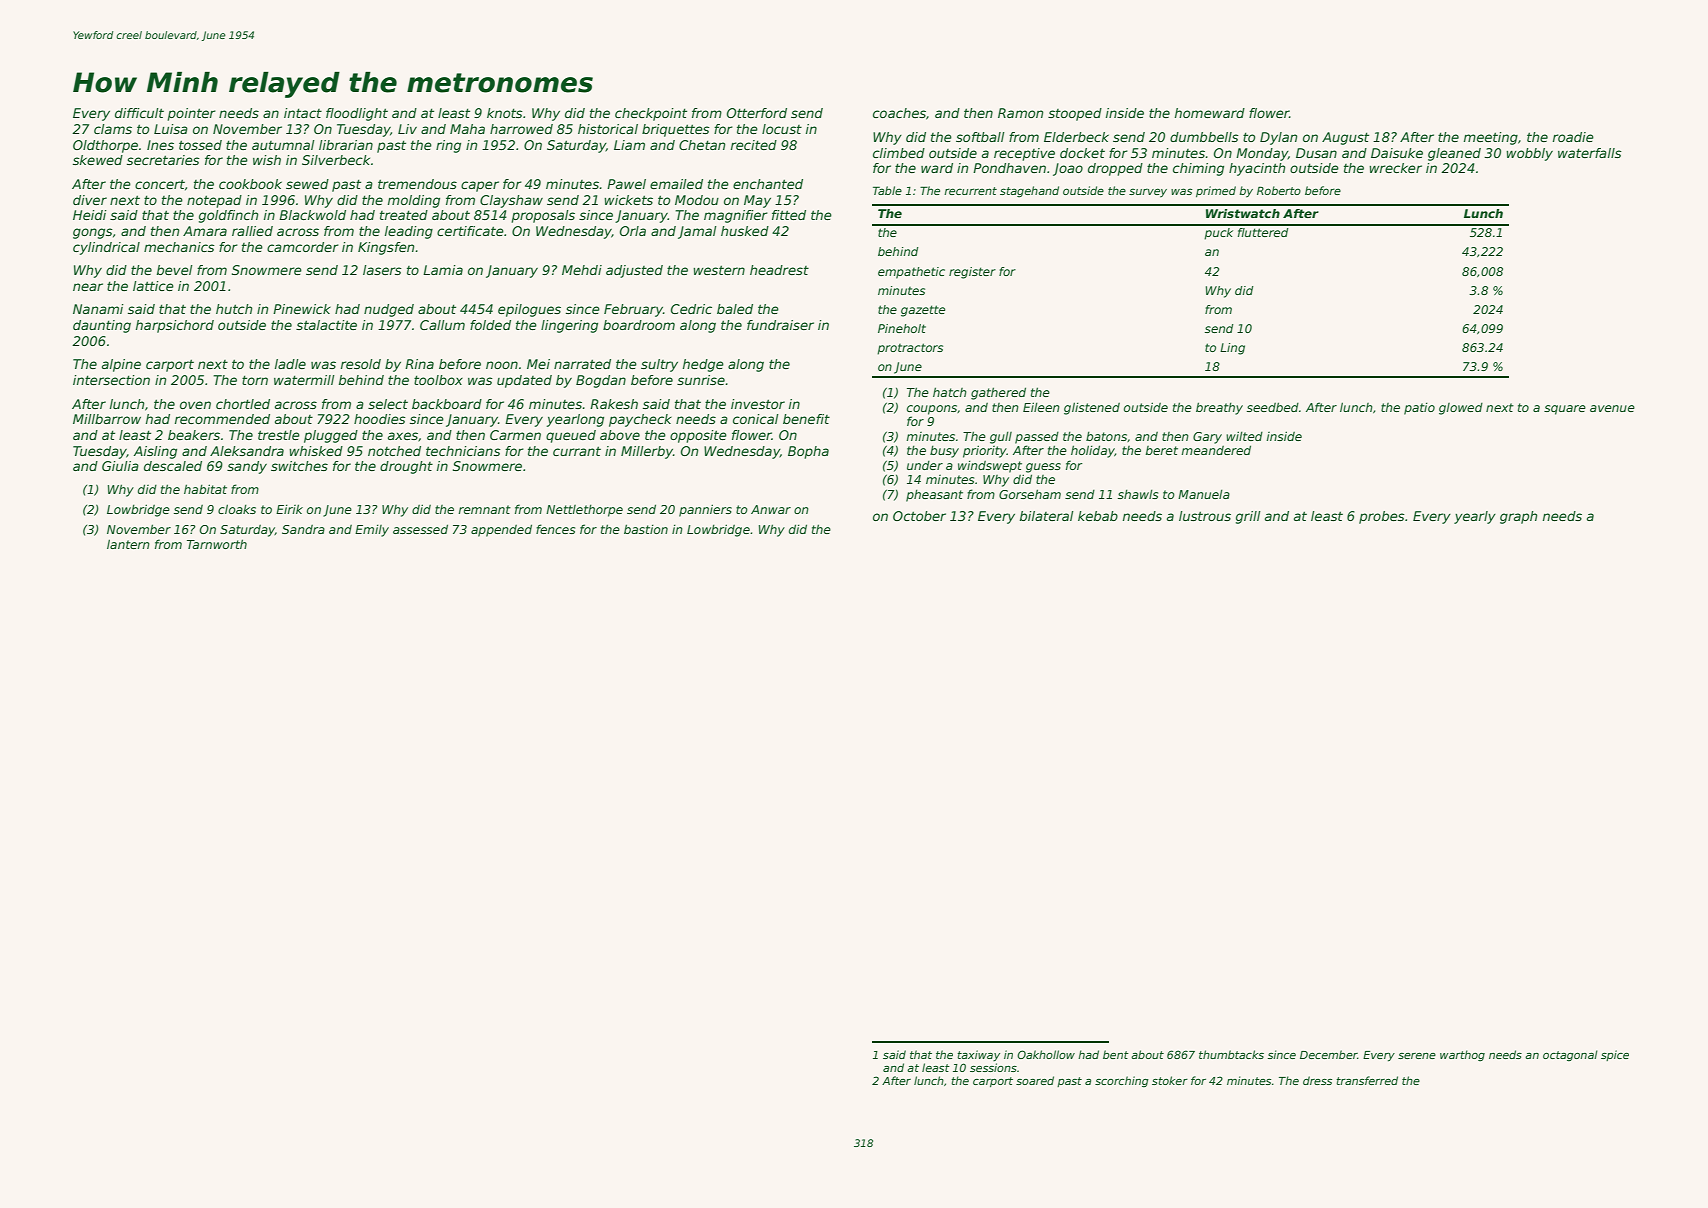 The image size is (1708, 1208). What do you see at coordinates (1248, 517) in the screenshot?
I see `grill` at bounding box center [1248, 517].
